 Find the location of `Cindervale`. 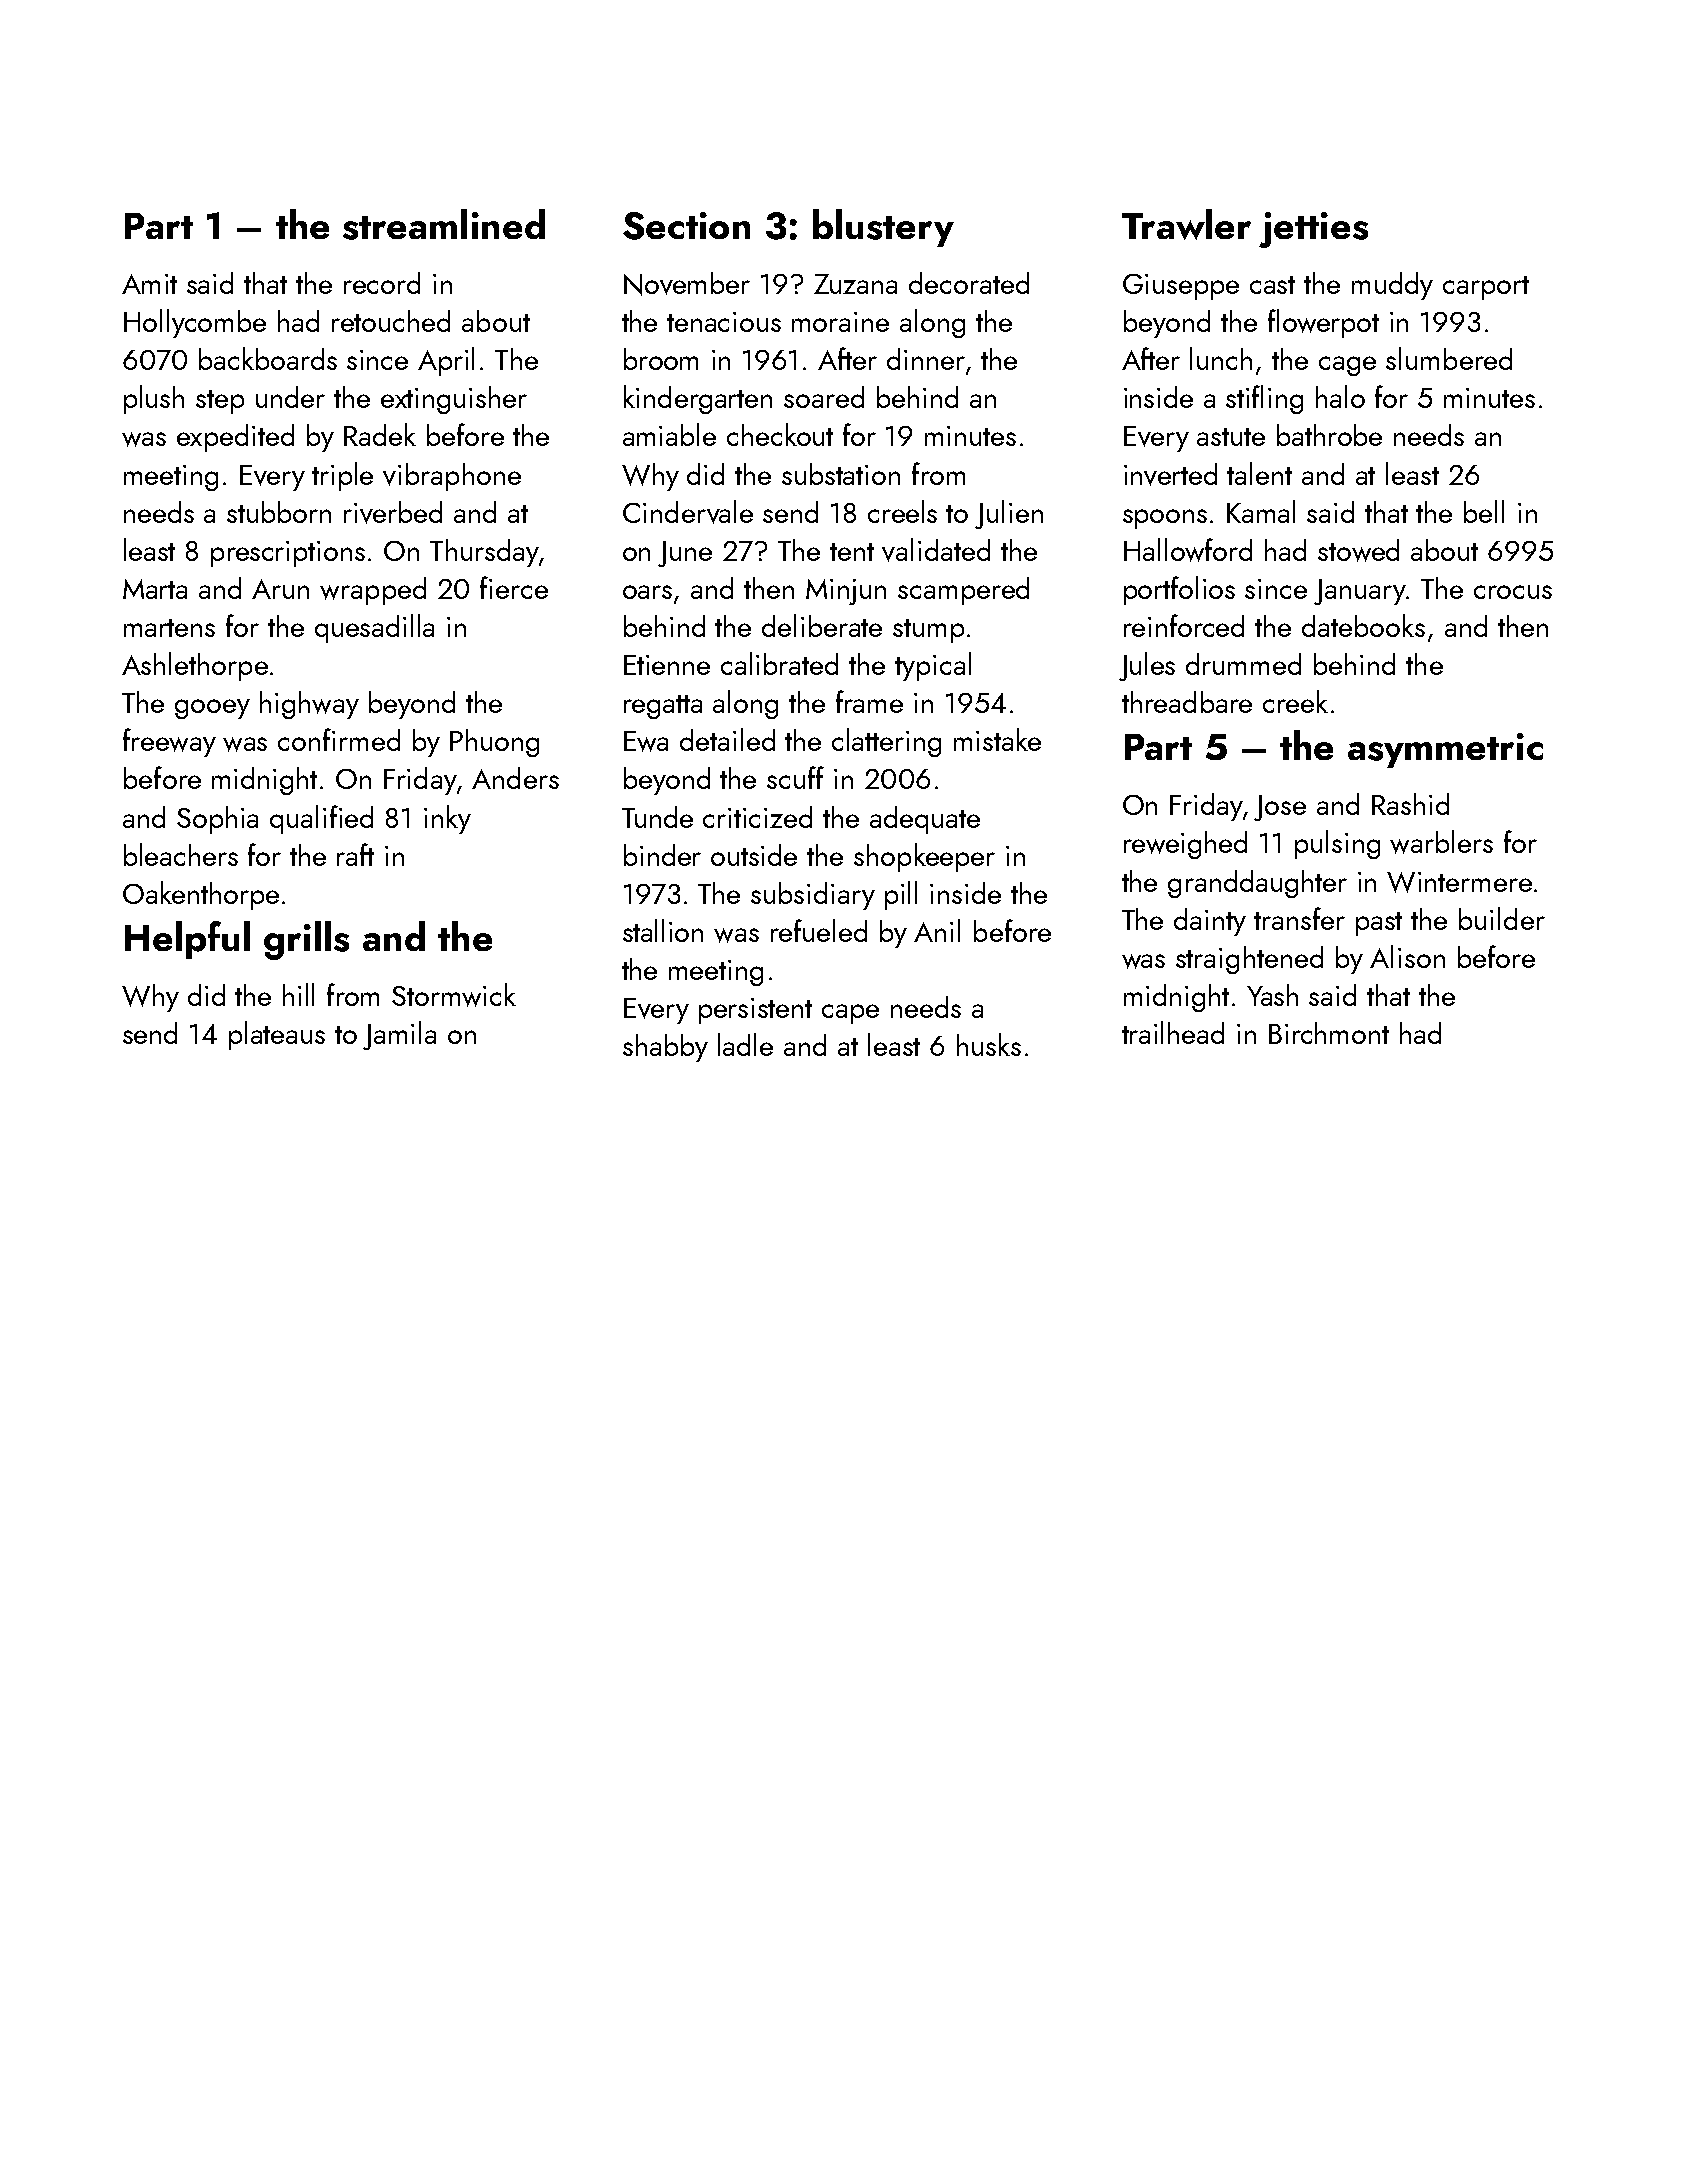

Cindervale is located at coordinates (688, 512).
